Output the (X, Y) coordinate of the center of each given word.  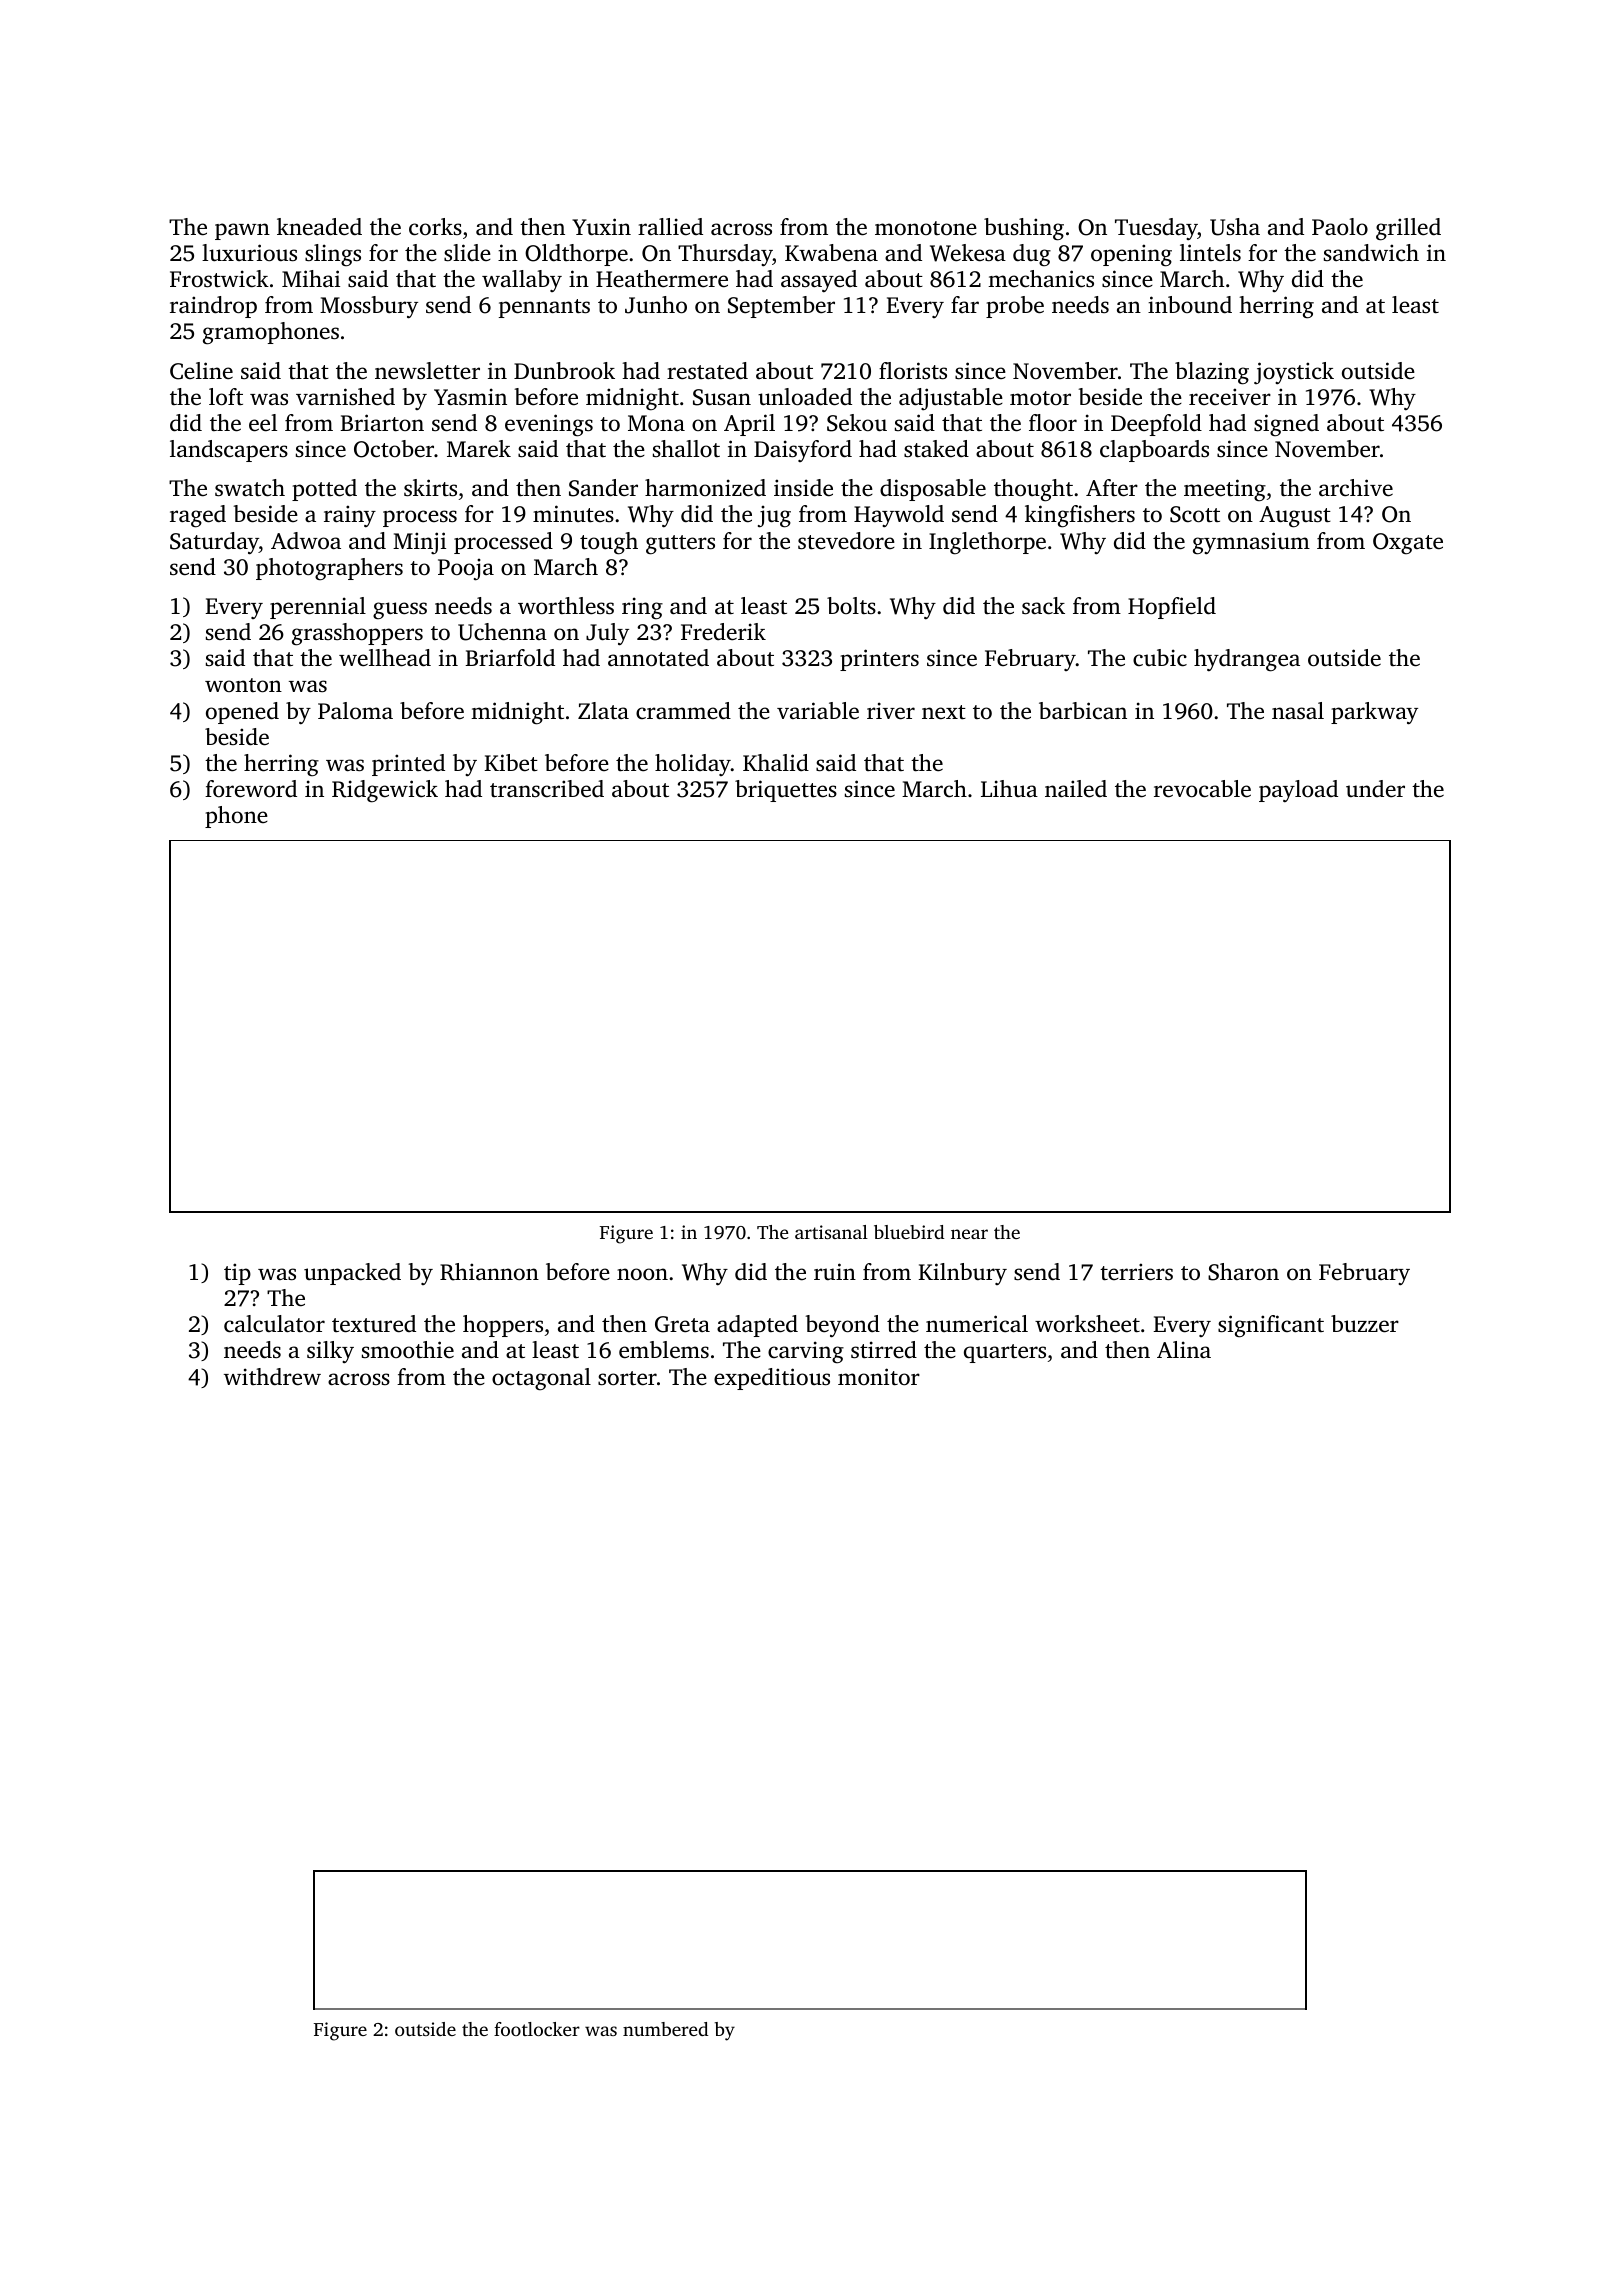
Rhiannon (489, 1272)
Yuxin (601, 226)
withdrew (272, 1377)
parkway (1374, 713)
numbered (665, 2029)
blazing (1212, 373)
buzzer (1365, 1324)
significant (1271, 1326)
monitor (879, 1376)
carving (806, 1352)
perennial (318, 608)
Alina (1184, 1349)
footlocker (537, 2029)
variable (818, 711)
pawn (242, 231)
